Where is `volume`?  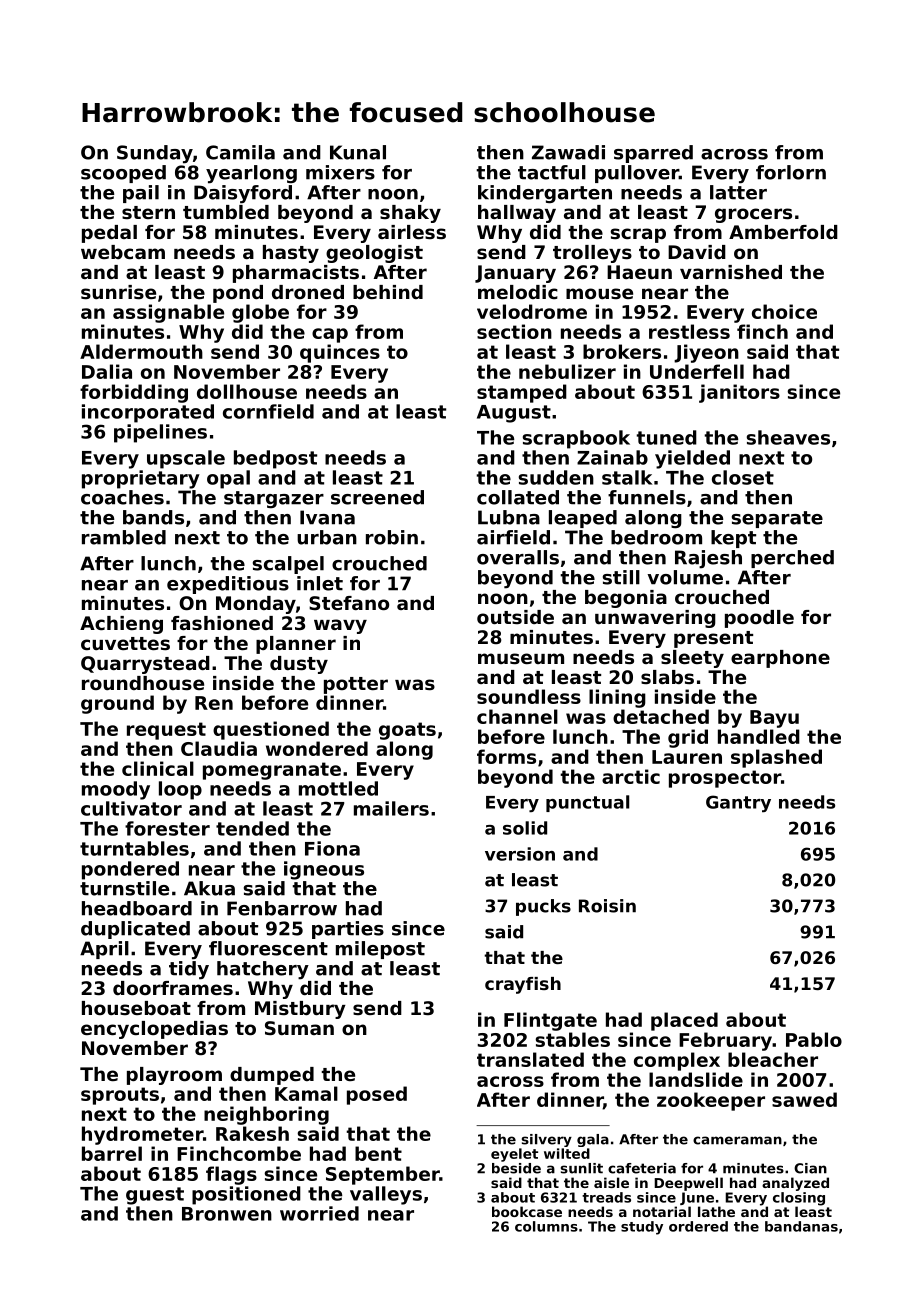
volume is located at coordinates (685, 577).
